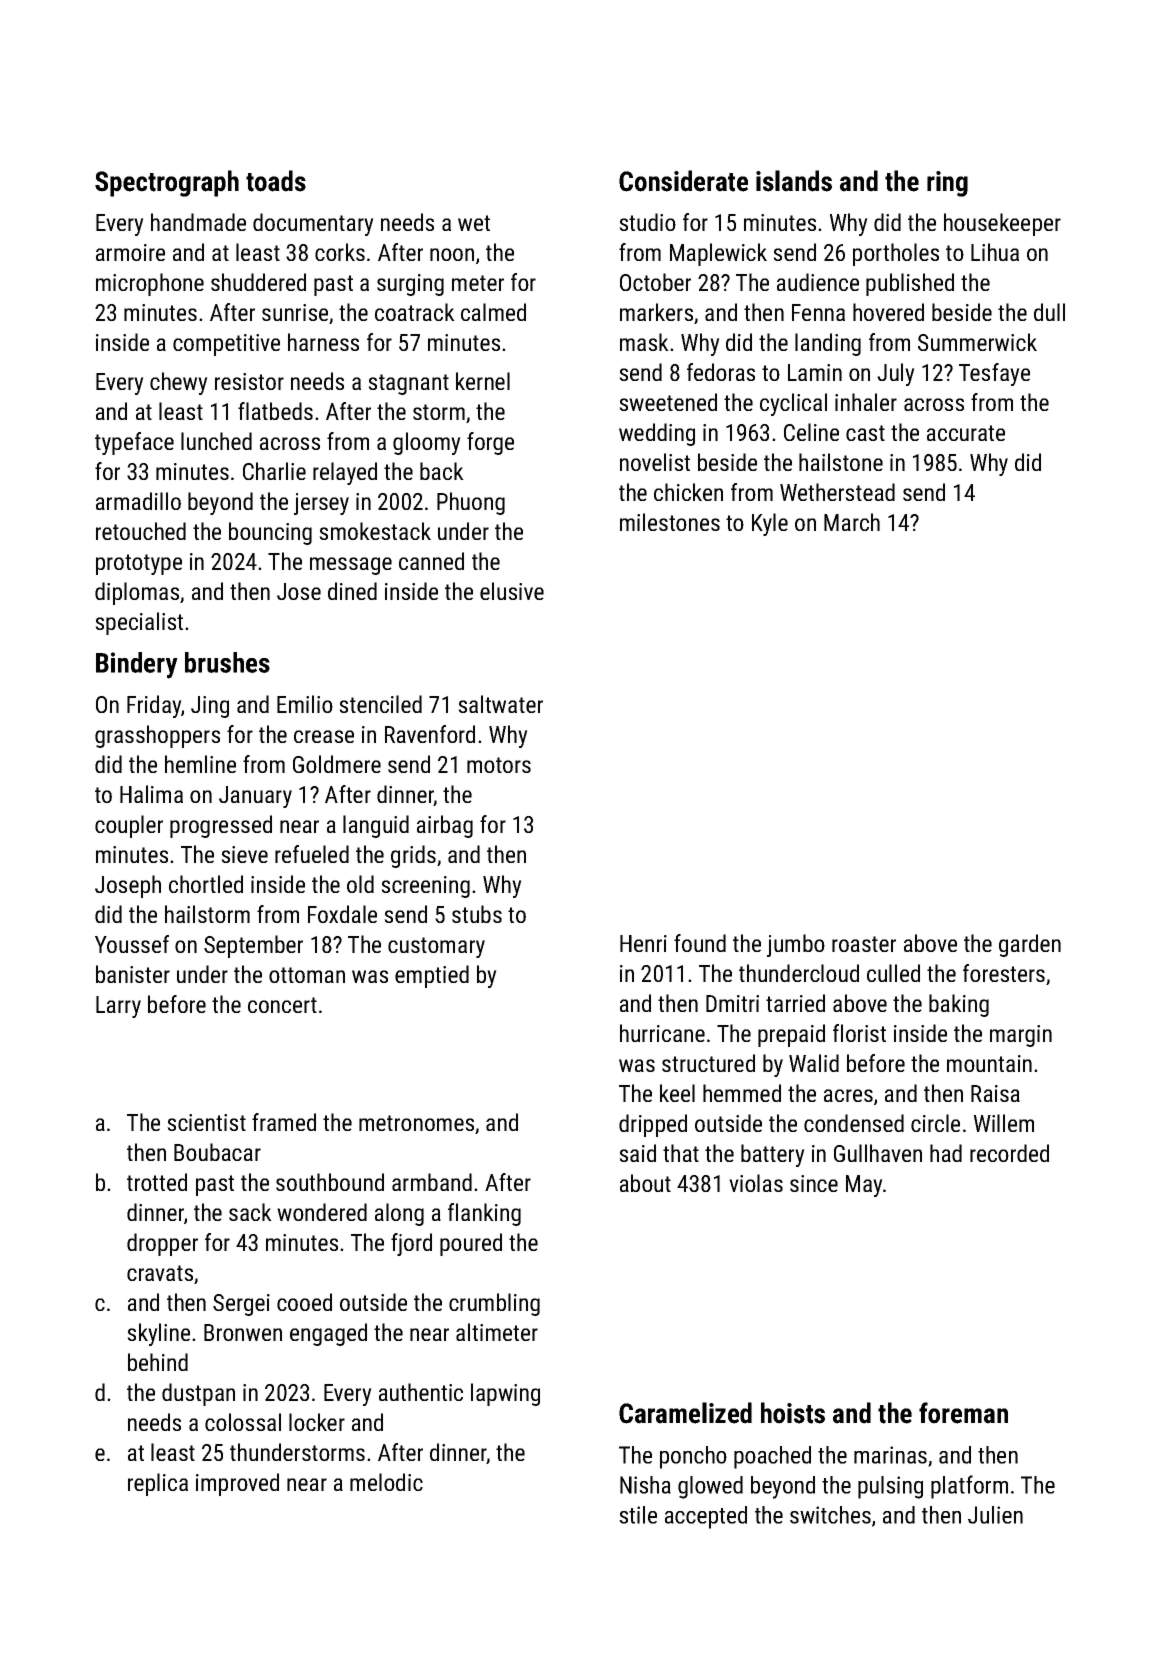  Describe the element at coordinates (721, 372) in the image. I see `fedoras` at that location.
